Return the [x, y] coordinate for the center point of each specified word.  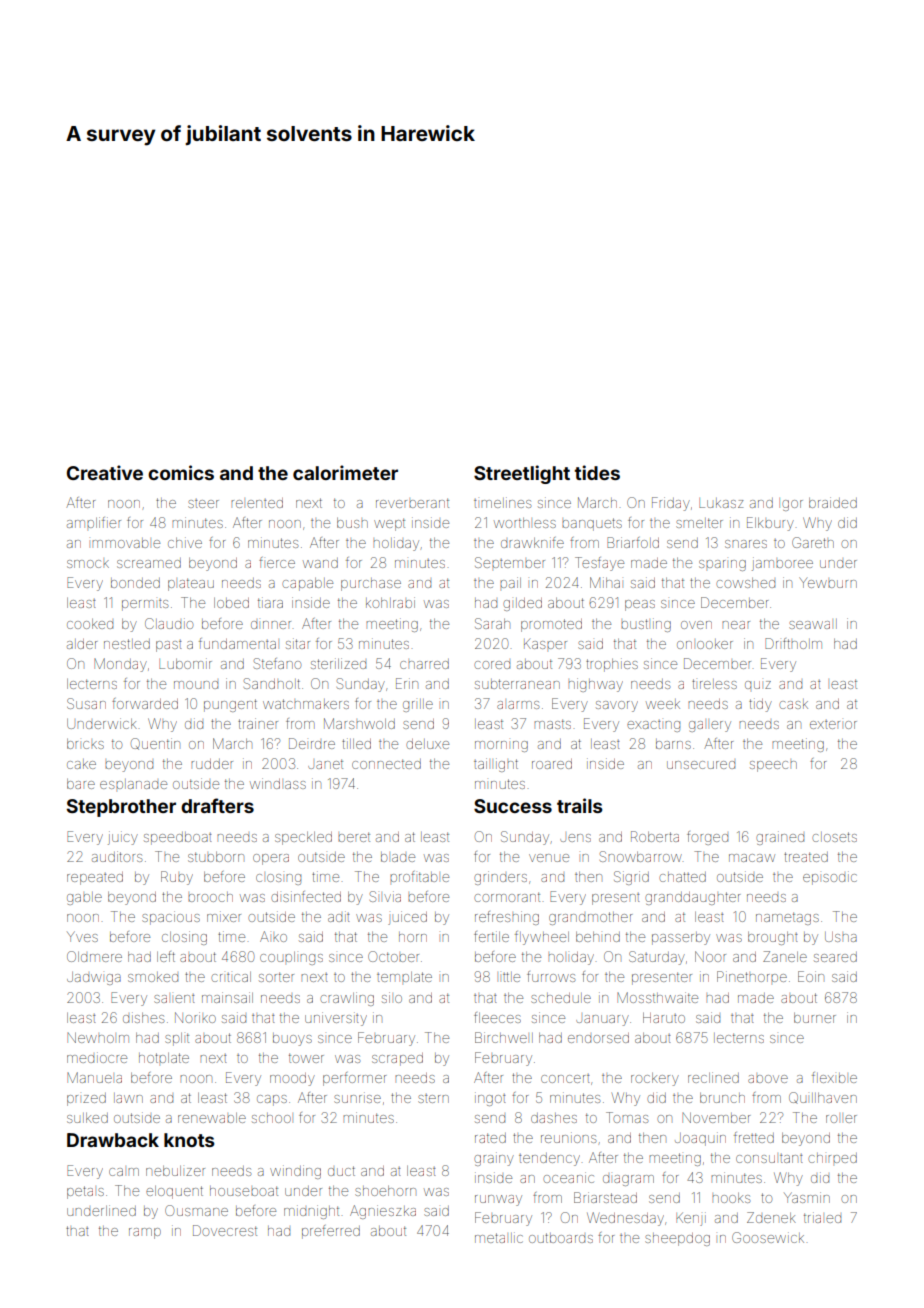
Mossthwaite [657, 997]
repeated [95, 878]
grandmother [590, 918]
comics [181, 472]
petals [85, 1192]
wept [389, 524]
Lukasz [721, 503]
